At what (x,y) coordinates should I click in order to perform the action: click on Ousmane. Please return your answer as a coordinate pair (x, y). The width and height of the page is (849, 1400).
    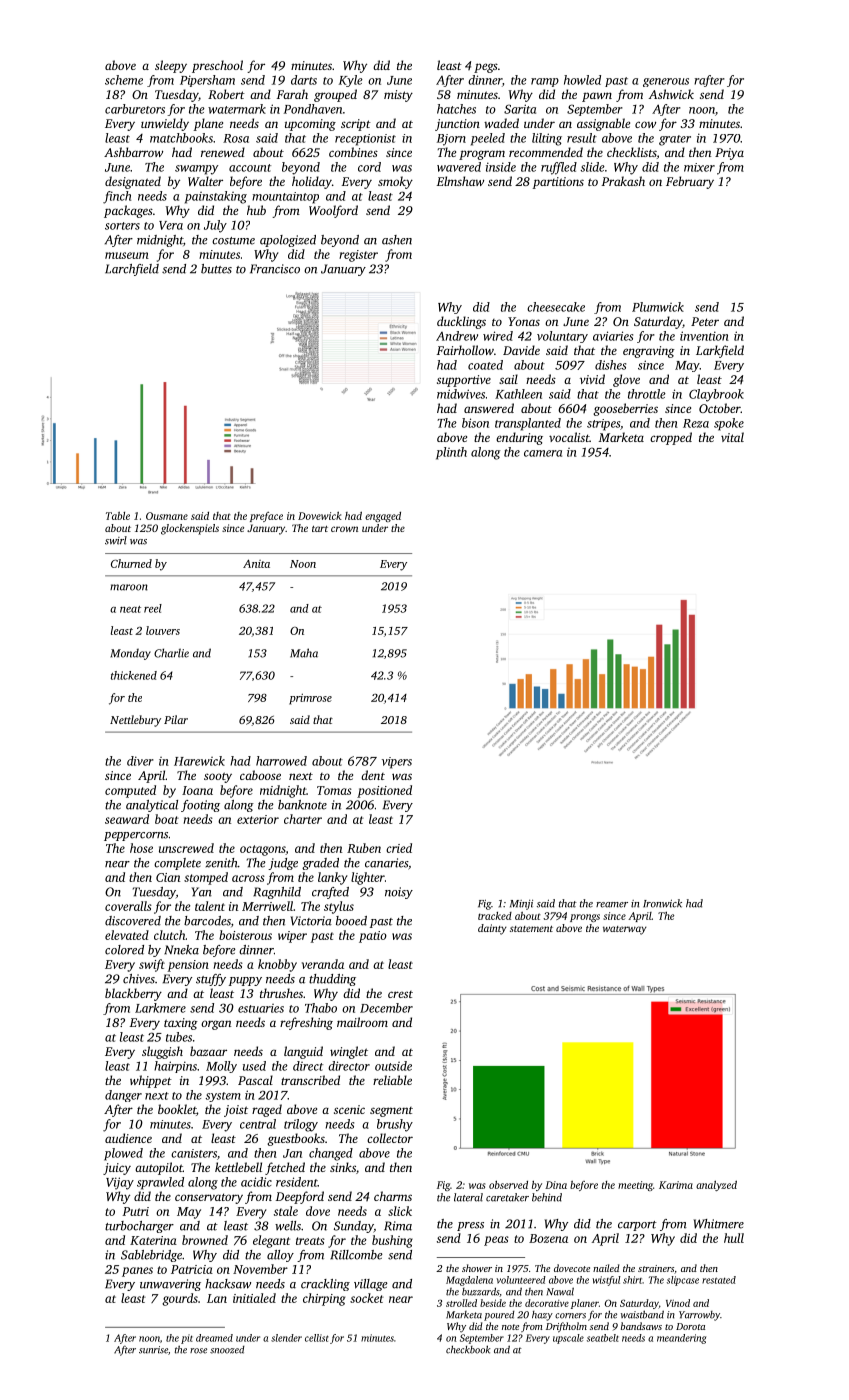
    Looking at the image, I should click on (167, 516).
